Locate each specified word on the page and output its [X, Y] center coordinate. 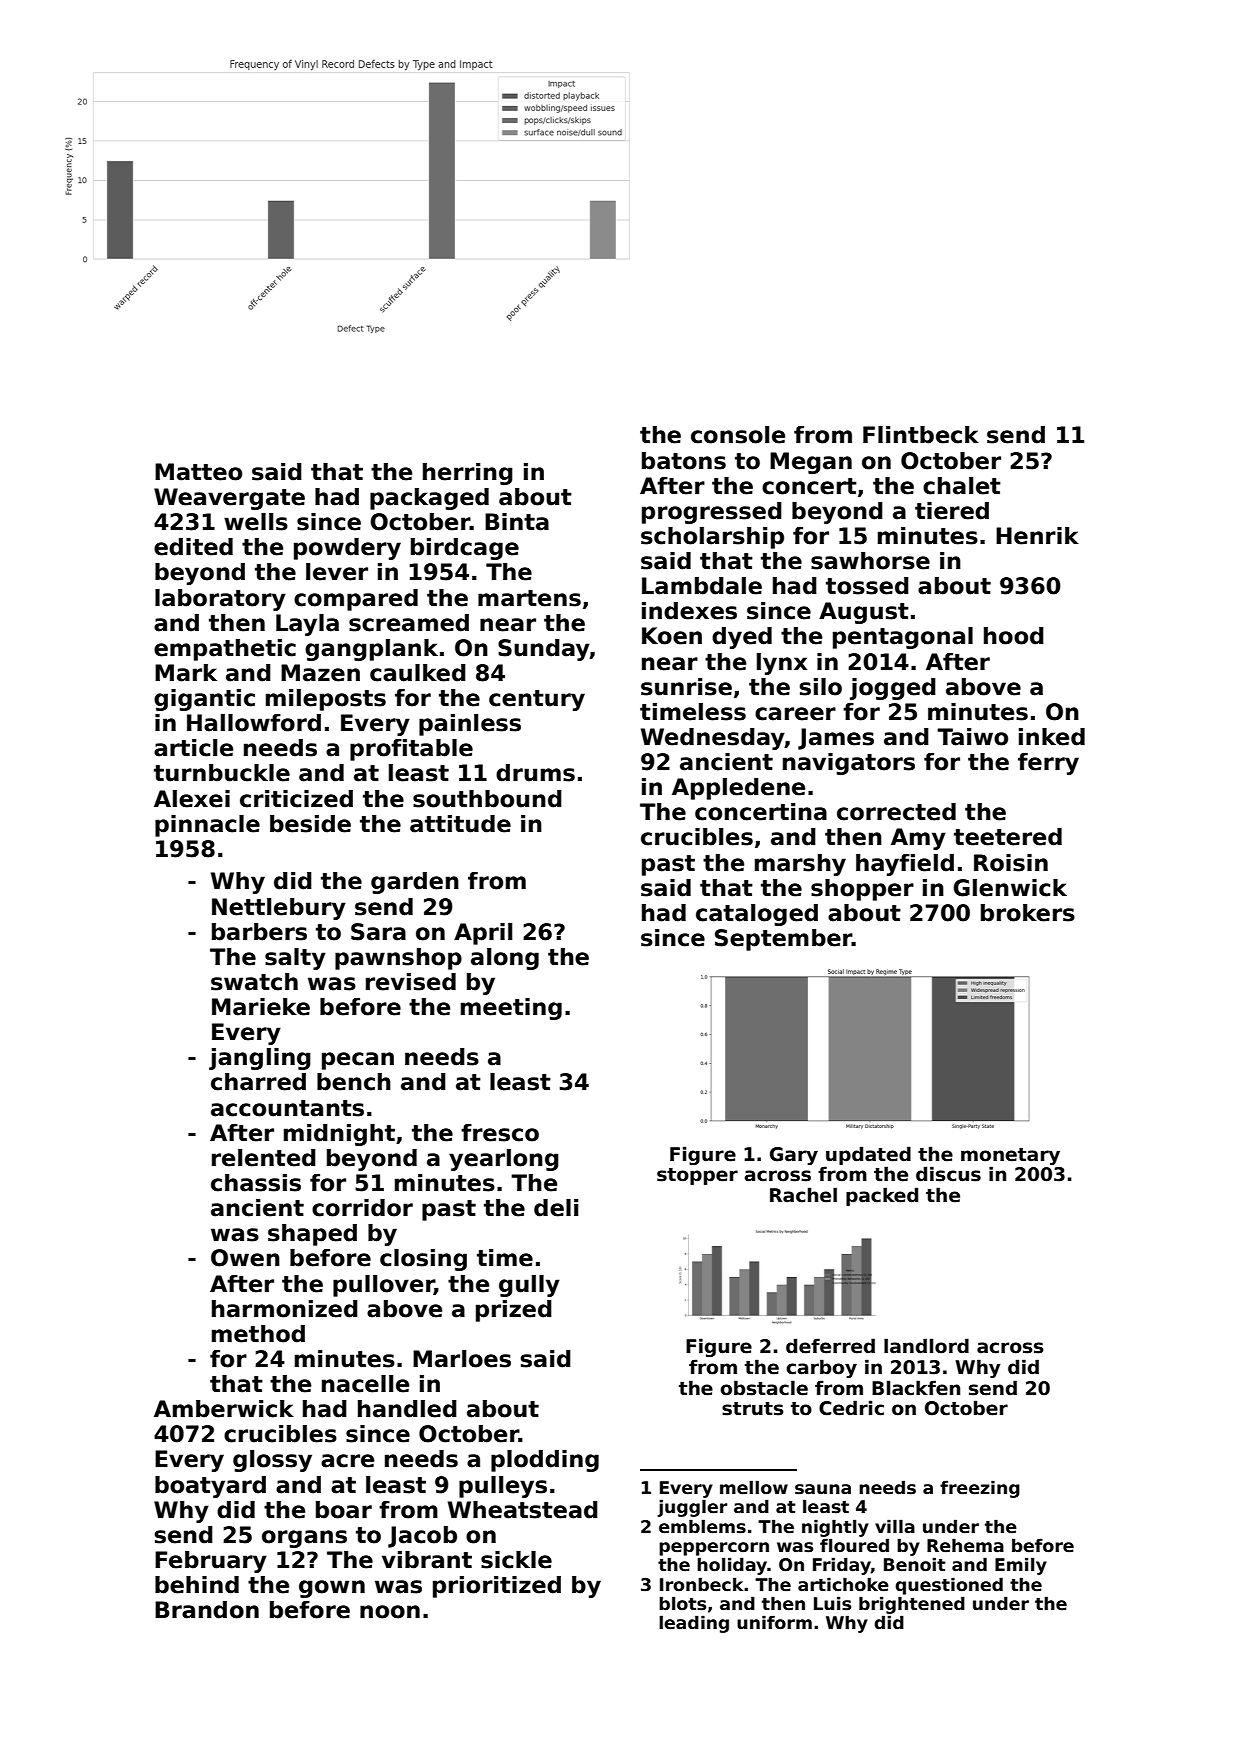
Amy [918, 839]
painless [470, 725]
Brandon [207, 1610]
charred [258, 1082]
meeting [511, 1009]
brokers [1028, 913]
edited [193, 547]
